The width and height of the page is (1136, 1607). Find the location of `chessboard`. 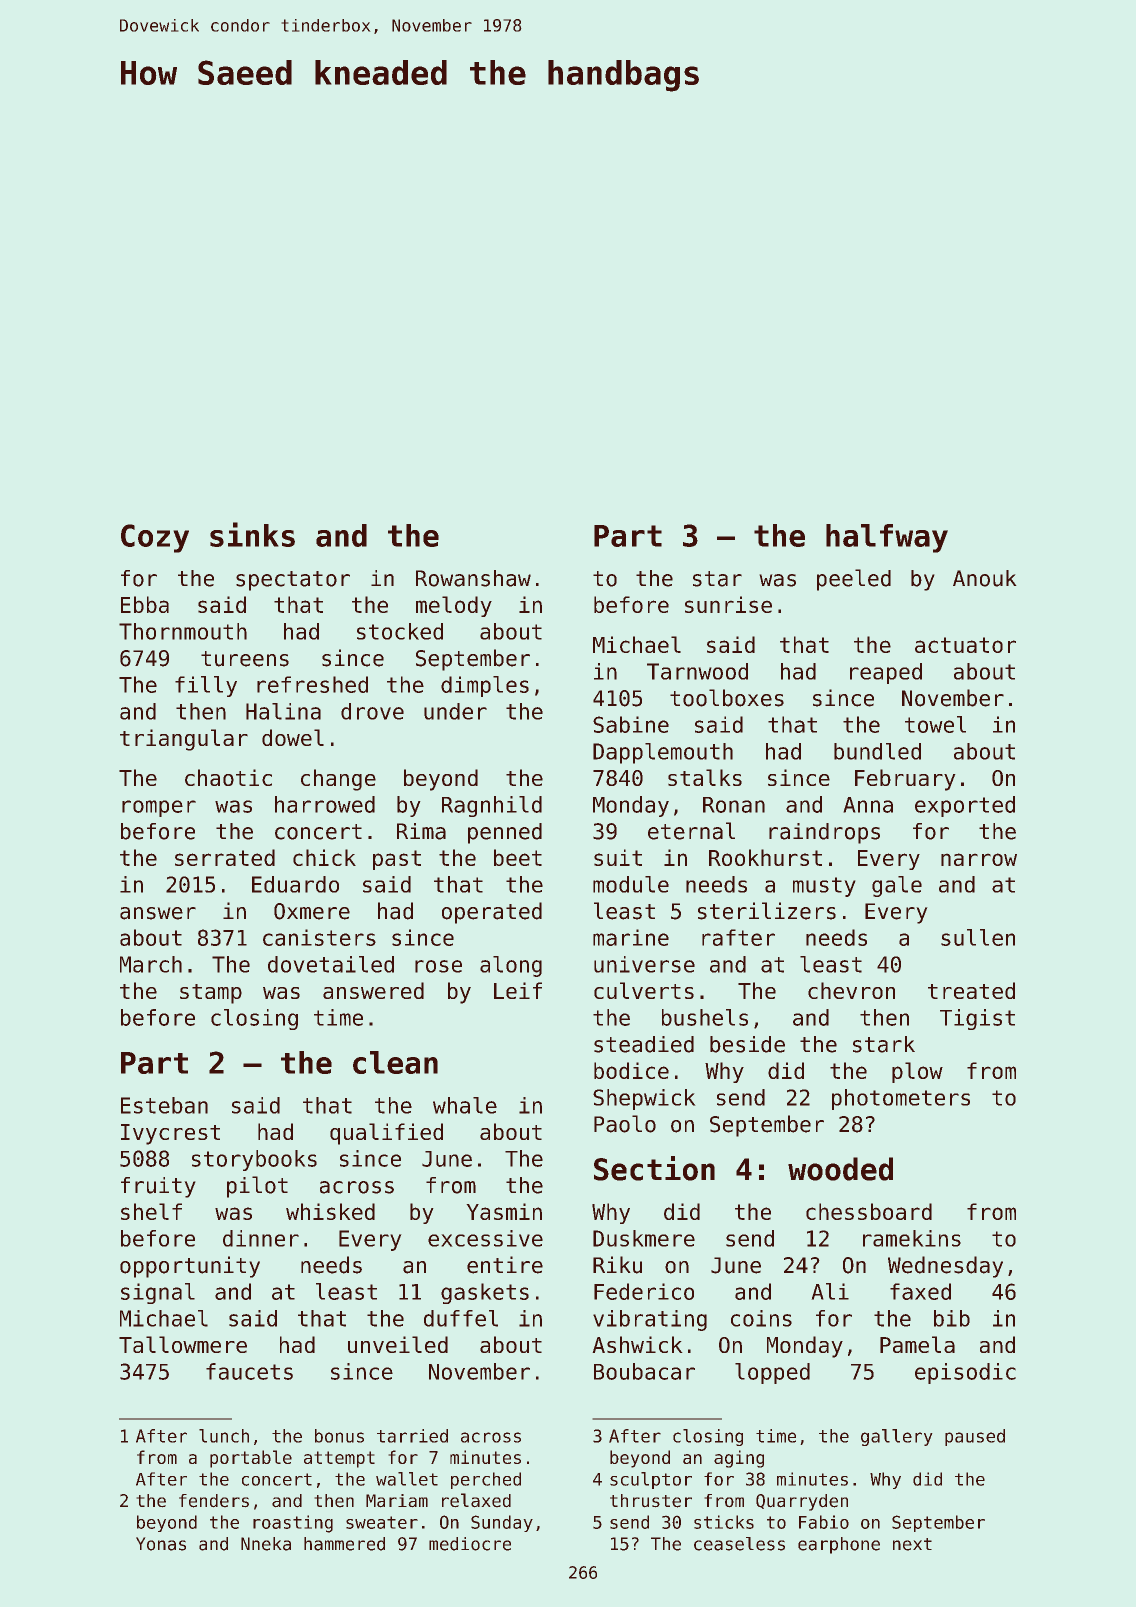

chessboard is located at coordinates (869, 1211).
